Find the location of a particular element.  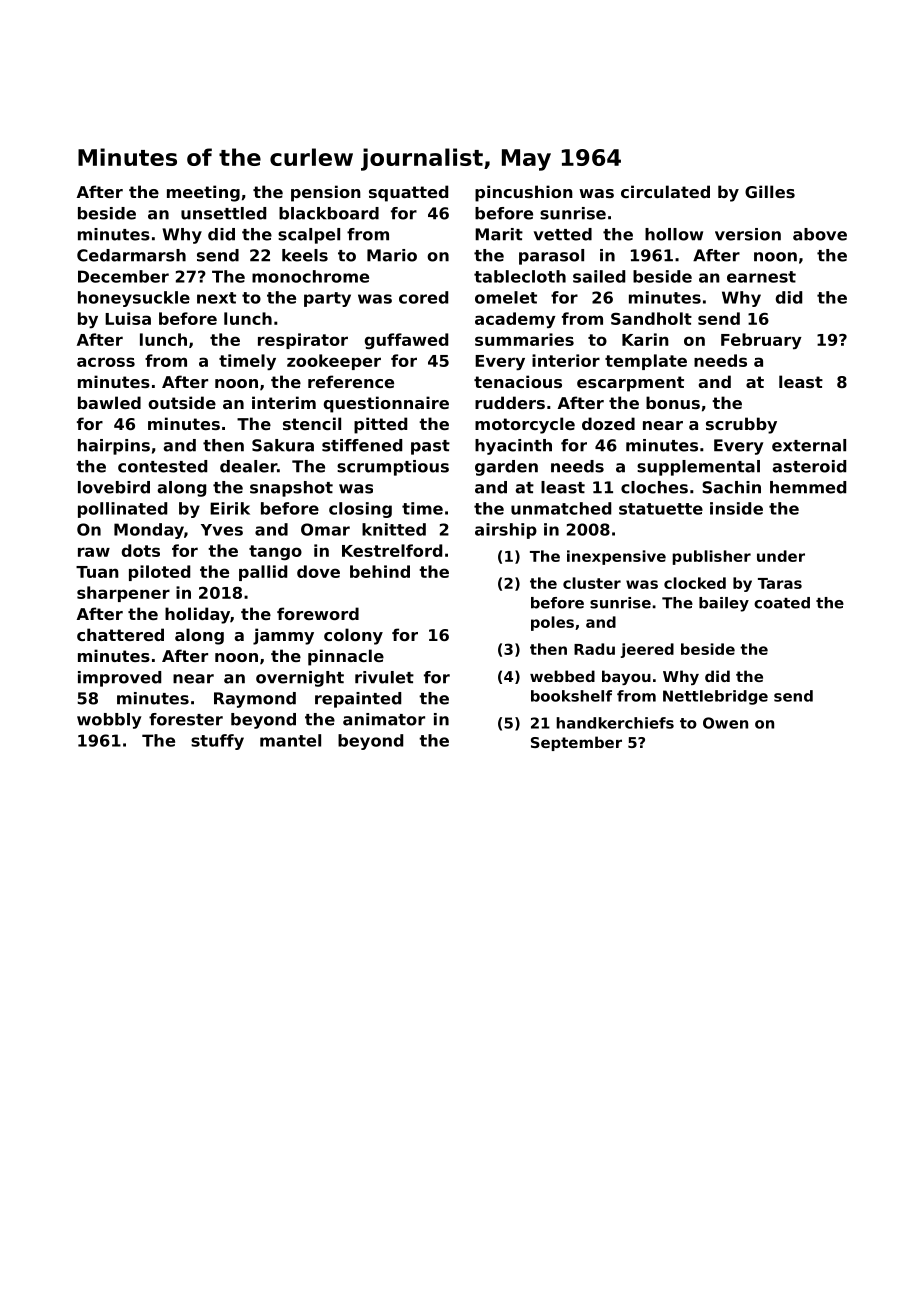

wobbly is located at coordinates (109, 721).
